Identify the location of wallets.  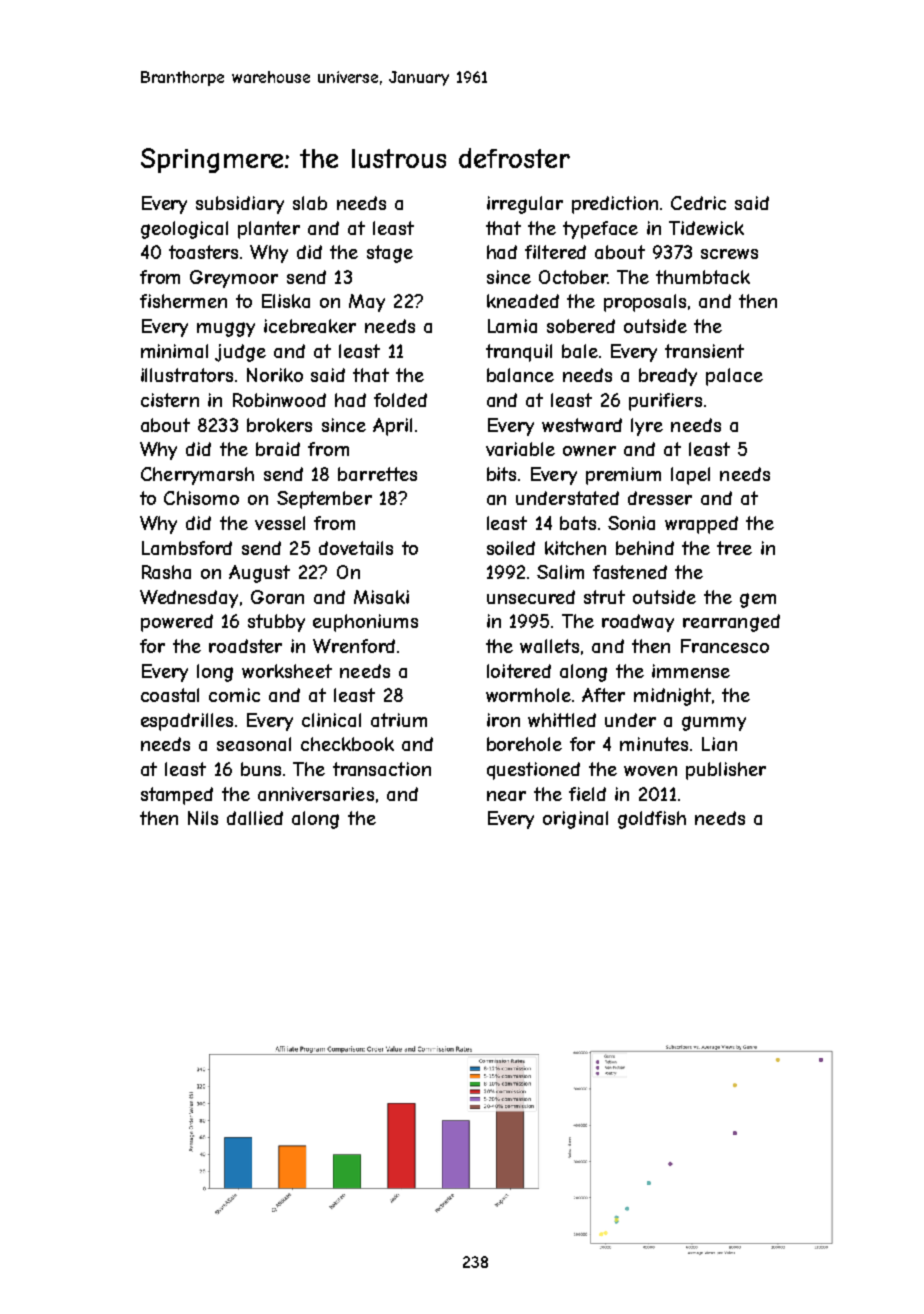
(549, 646).
